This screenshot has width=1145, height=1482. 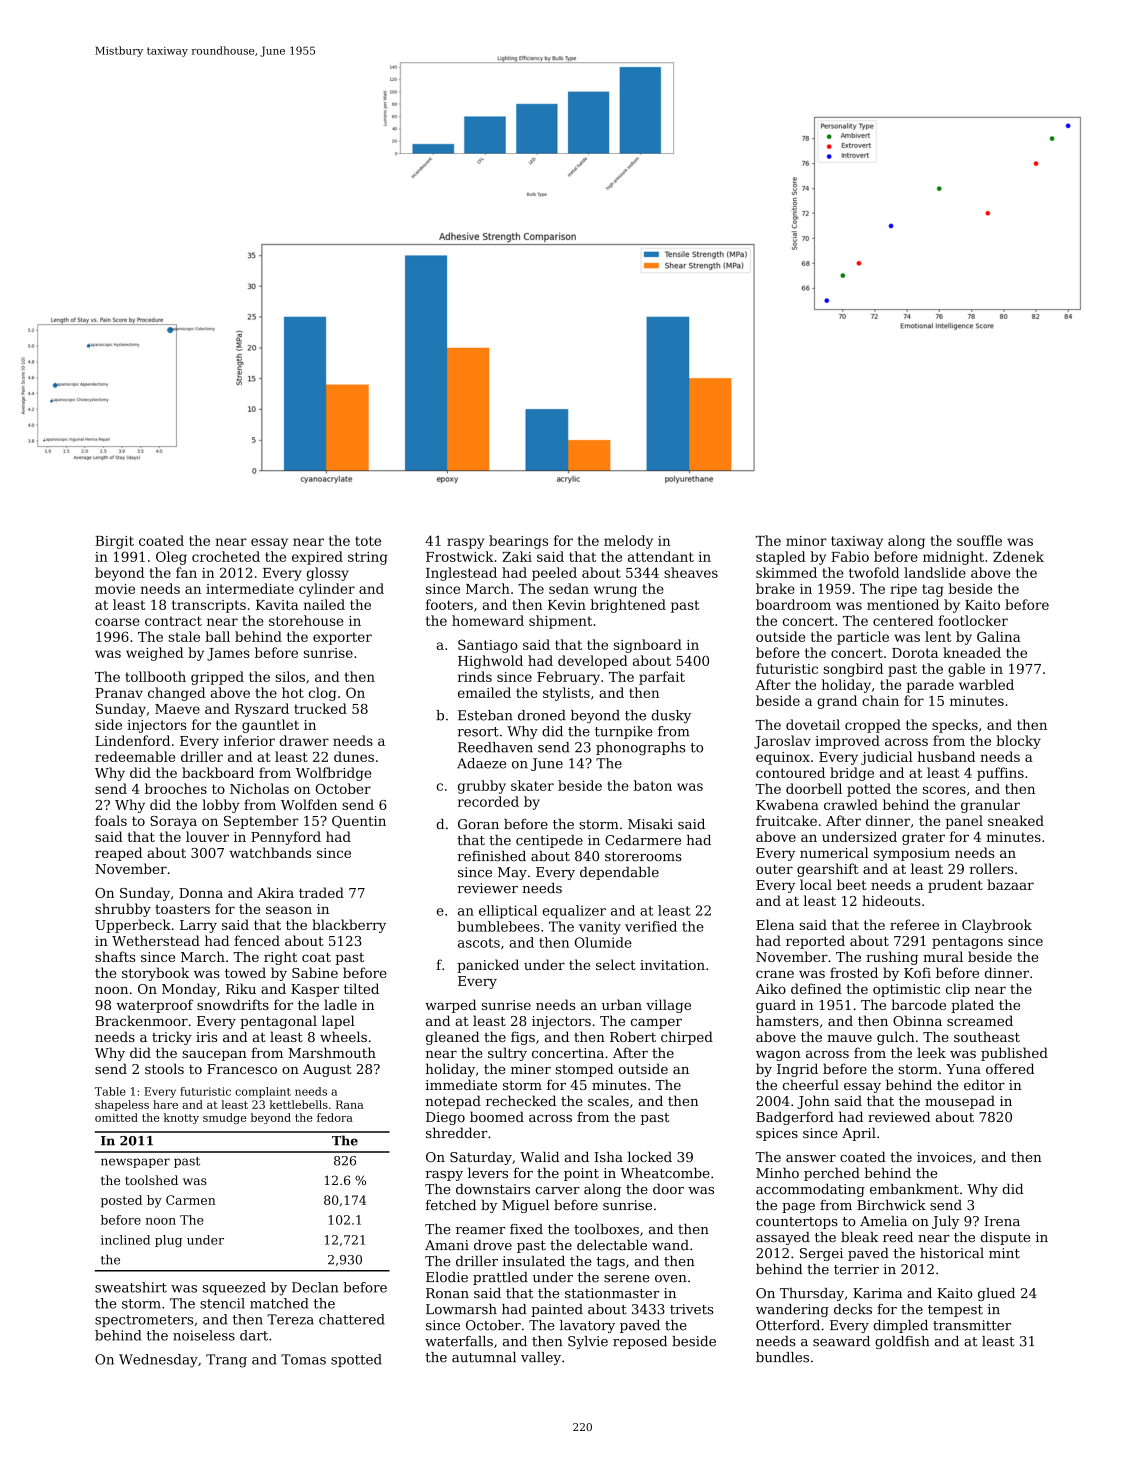 What do you see at coordinates (1010, 884) in the screenshot?
I see `bazaar` at bounding box center [1010, 884].
